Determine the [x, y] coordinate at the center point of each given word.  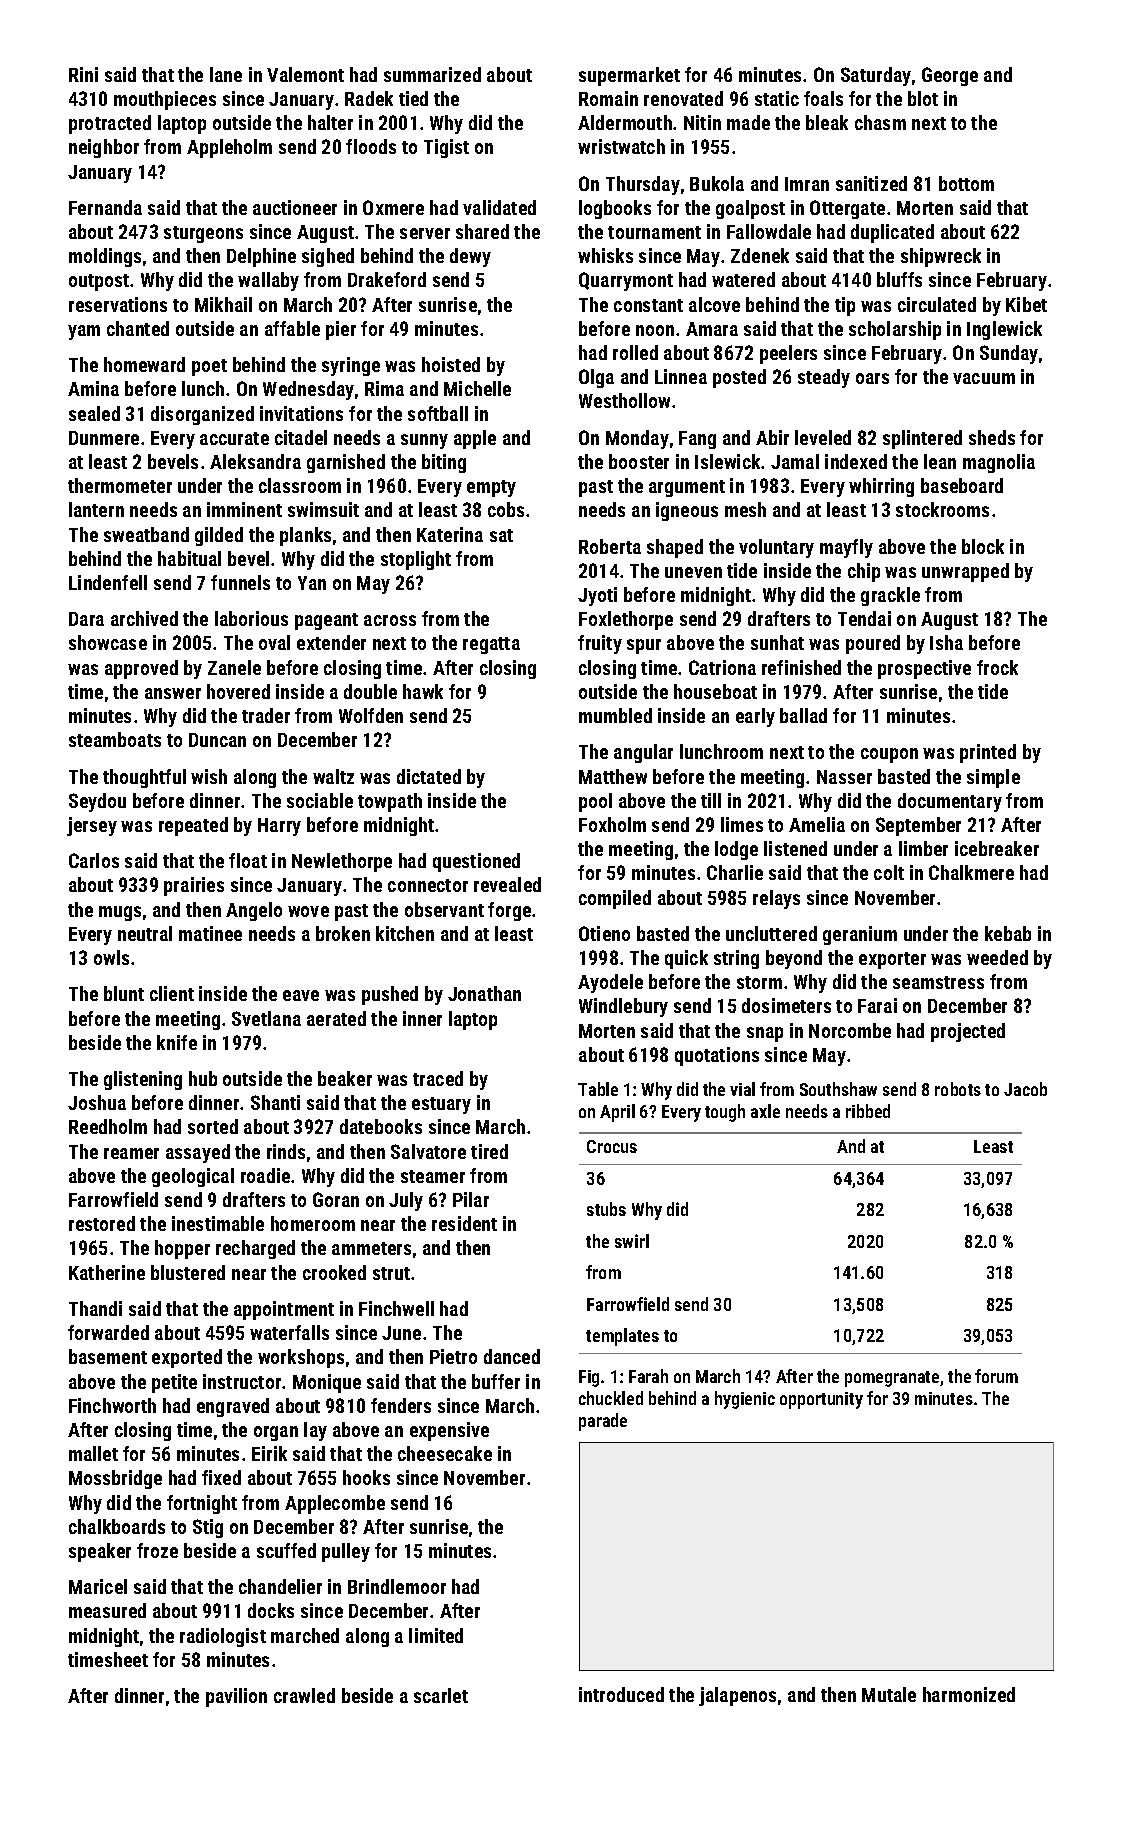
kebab [1008, 933]
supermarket [629, 76]
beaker [345, 1078]
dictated [429, 776]
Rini [83, 74]
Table [598, 1089]
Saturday [876, 76]
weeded [997, 957]
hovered [238, 691]
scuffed [286, 1550]
